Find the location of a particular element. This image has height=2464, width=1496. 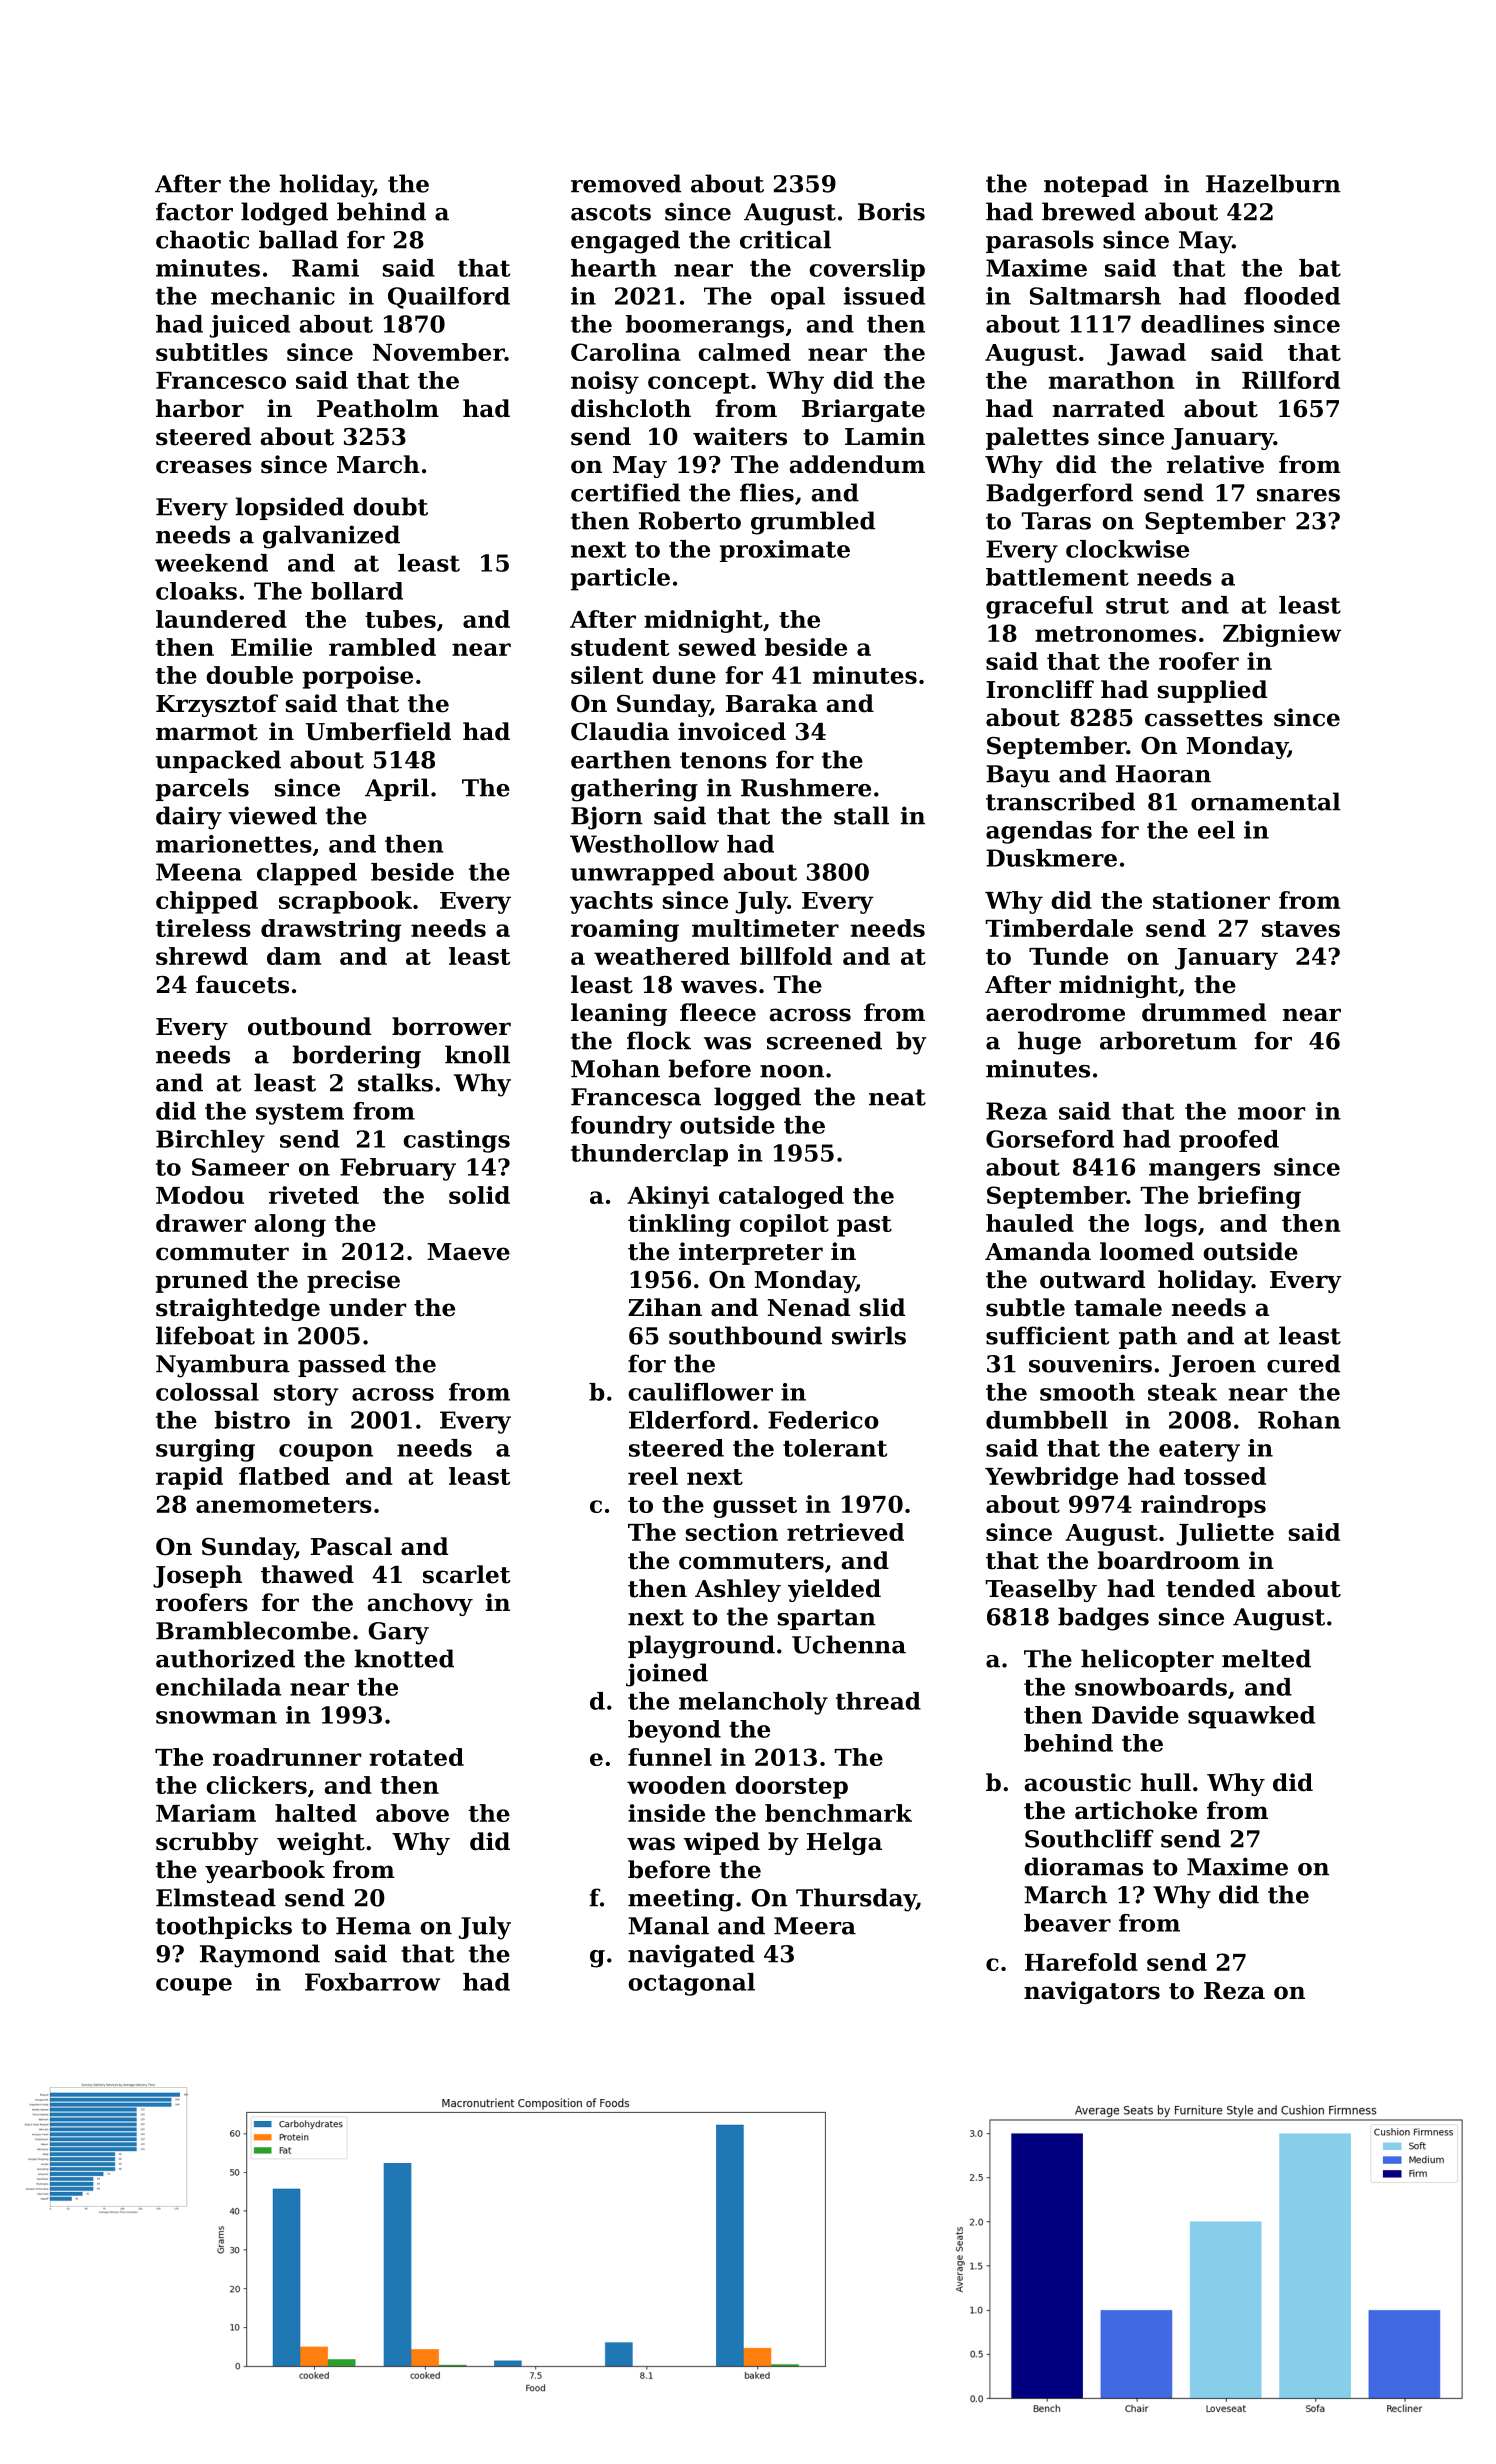

straightedge is located at coordinates (238, 1309).
